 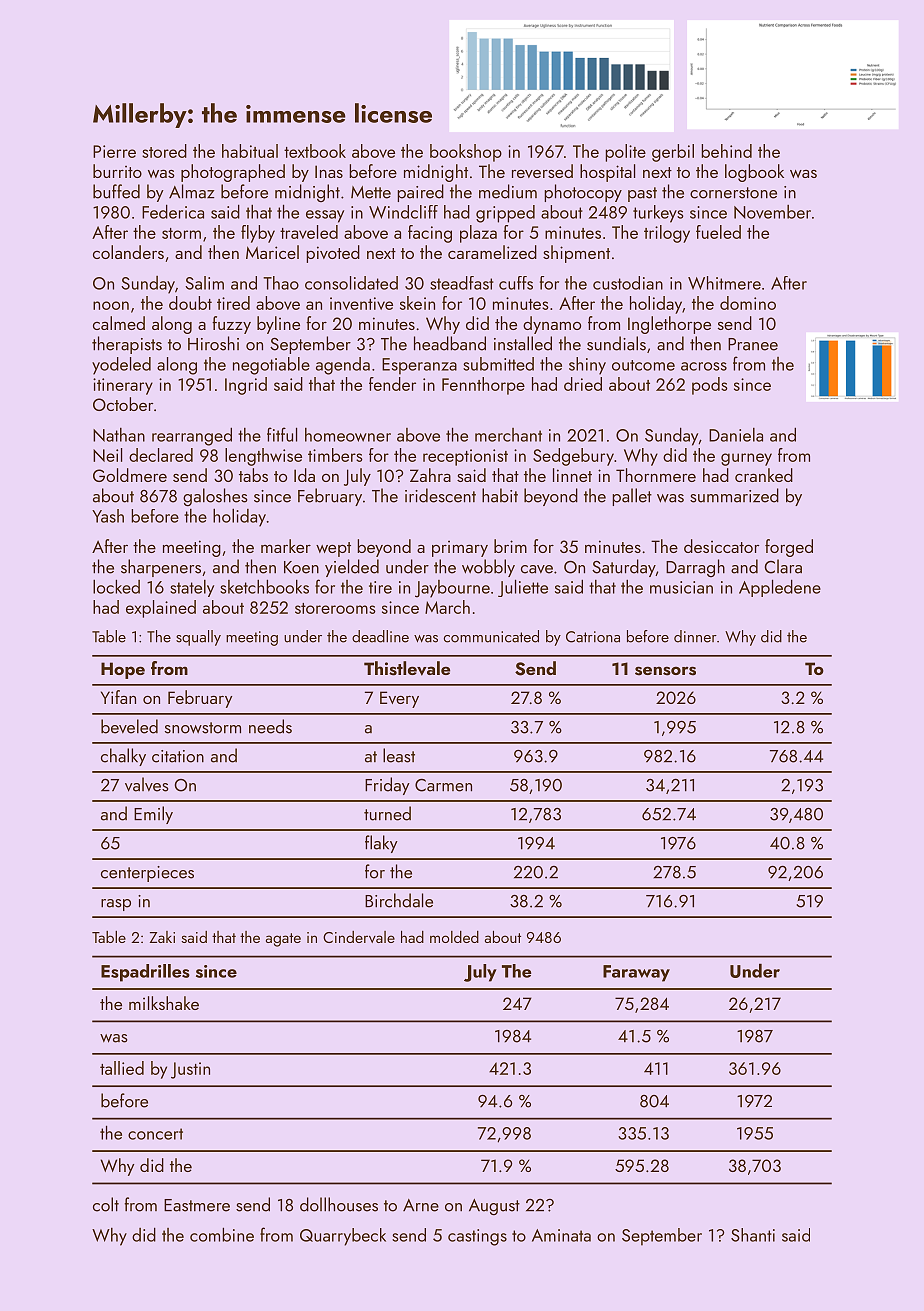 What do you see at coordinates (352, 568) in the screenshot?
I see `yielded` at bounding box center [352, 568].
